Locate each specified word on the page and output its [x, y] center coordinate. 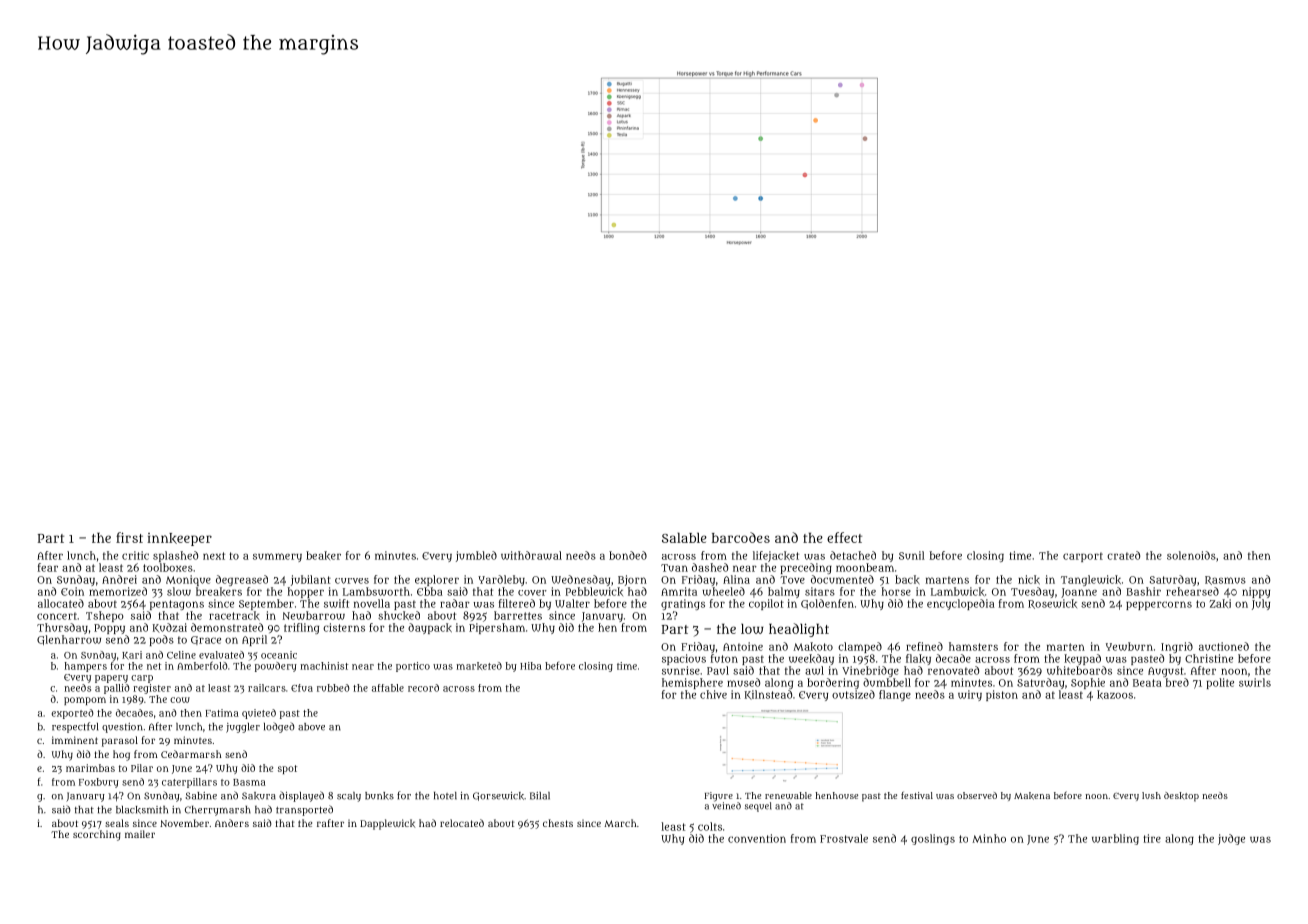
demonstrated [227, 627]
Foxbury [99, 783]
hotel [445, 796]
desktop [1181, 797]
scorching [97, 835]
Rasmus [1225, 580]
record [423, 688]
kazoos [1115, 694]
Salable [684, 538]
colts [710, 826]
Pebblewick [594, 591]
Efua [302, 688]
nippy [1256, 592]
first [129, 537]
